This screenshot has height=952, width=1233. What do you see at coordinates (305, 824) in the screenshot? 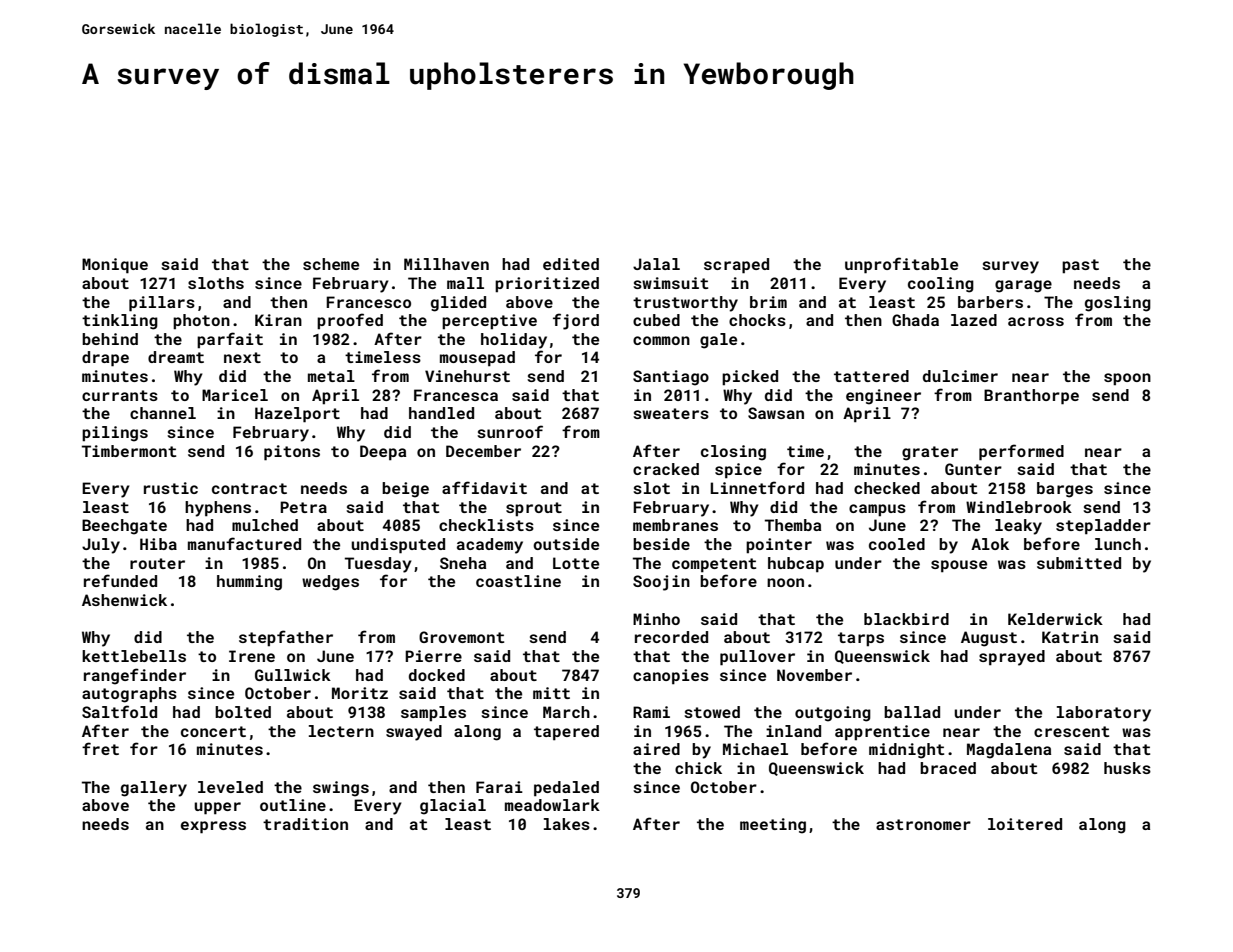
I see `tradition` at bounding box center [305, 824].
